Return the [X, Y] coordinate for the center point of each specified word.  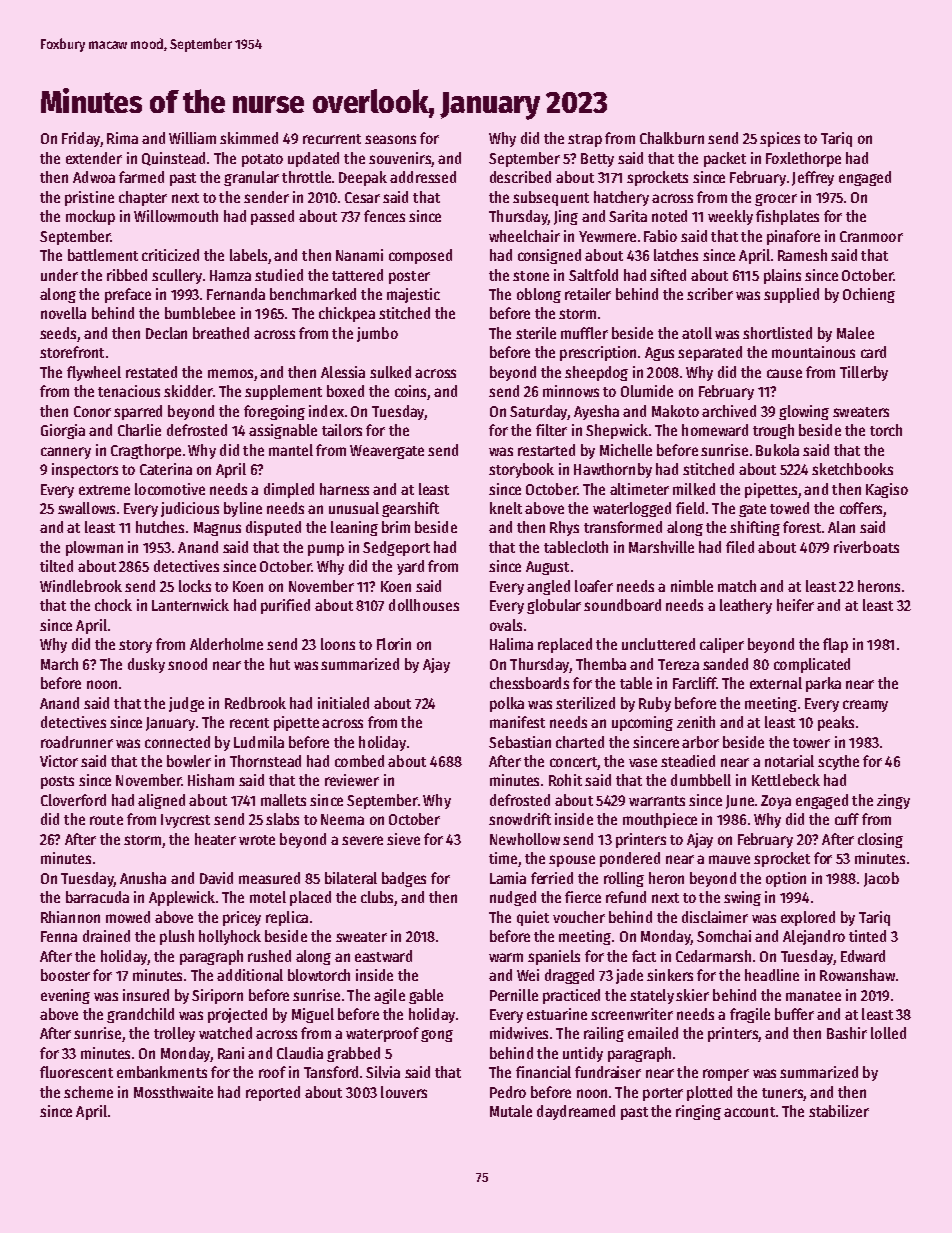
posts [57, 782]
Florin [394, 644]
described [520, 177]
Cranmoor [871, 236]
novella [63, 313]
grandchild [140, 1015]
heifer [795, 605]
